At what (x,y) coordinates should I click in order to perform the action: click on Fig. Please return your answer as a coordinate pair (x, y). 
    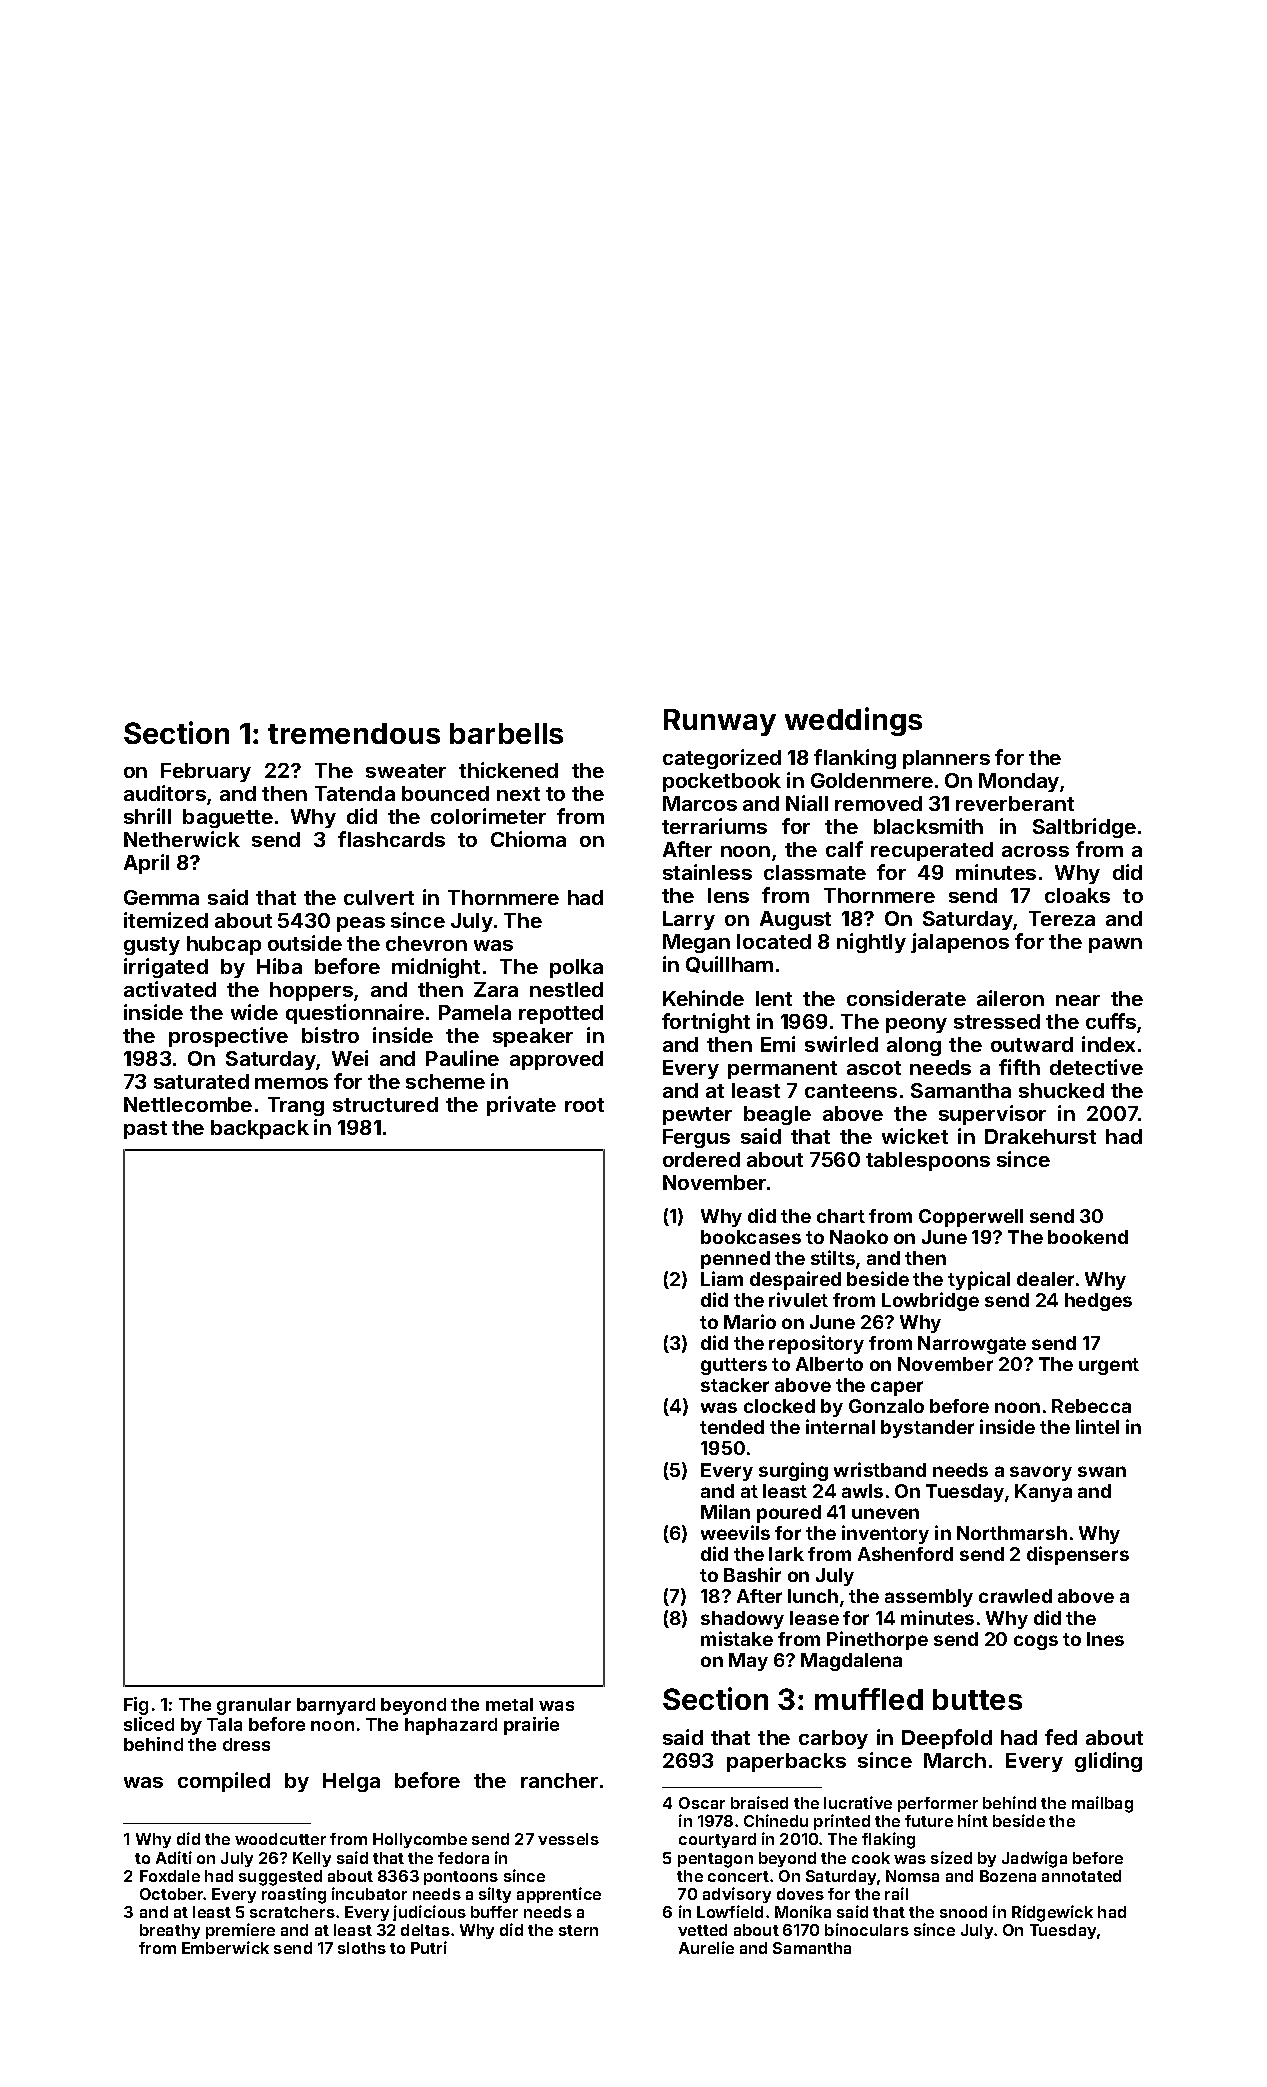
    Looking at the image, I should click on (136, 1706).
